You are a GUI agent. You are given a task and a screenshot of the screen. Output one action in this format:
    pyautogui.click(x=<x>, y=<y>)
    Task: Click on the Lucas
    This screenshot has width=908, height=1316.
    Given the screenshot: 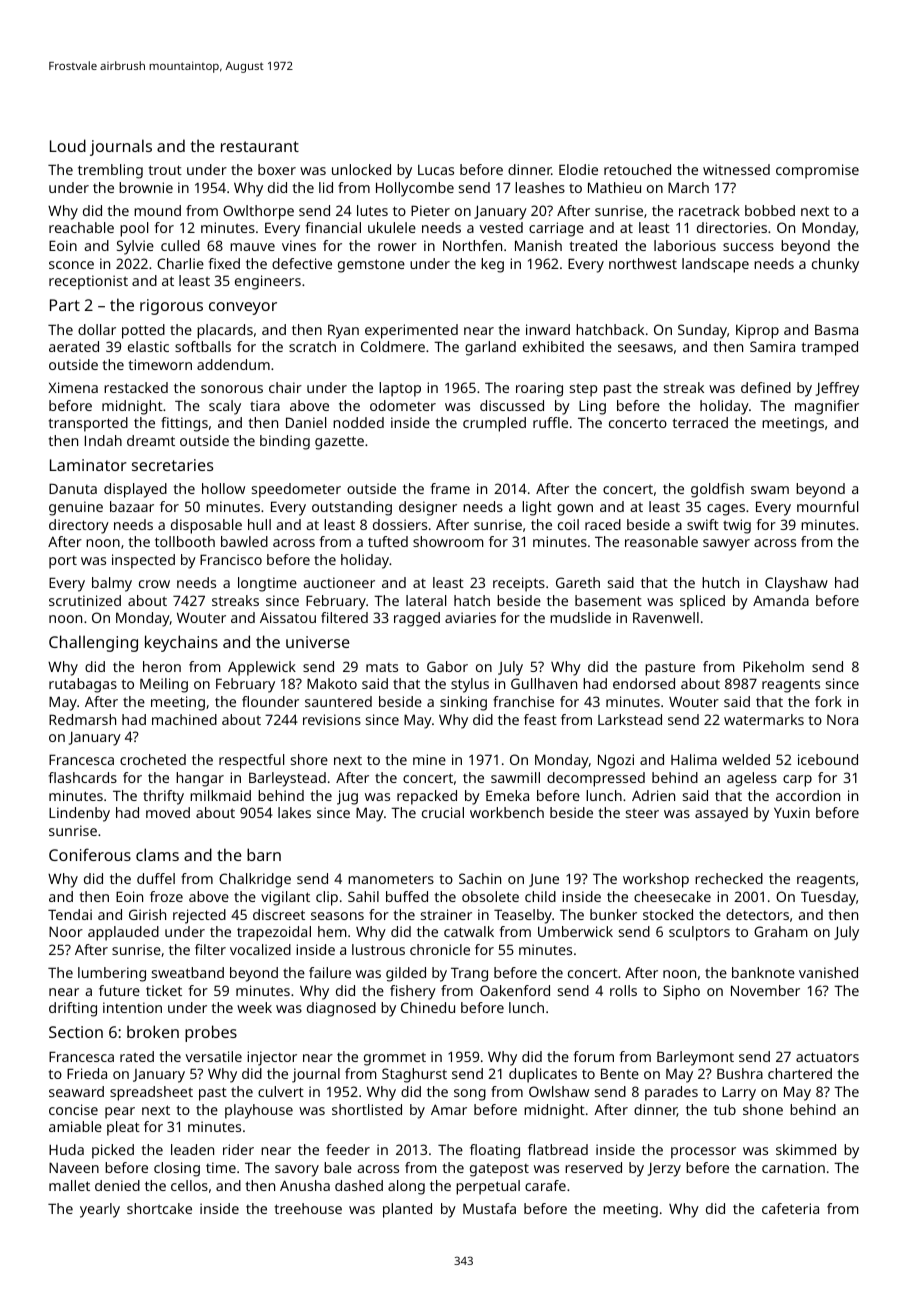 What is the action you would take?
    pyautogui.click(x=436, y=170)
